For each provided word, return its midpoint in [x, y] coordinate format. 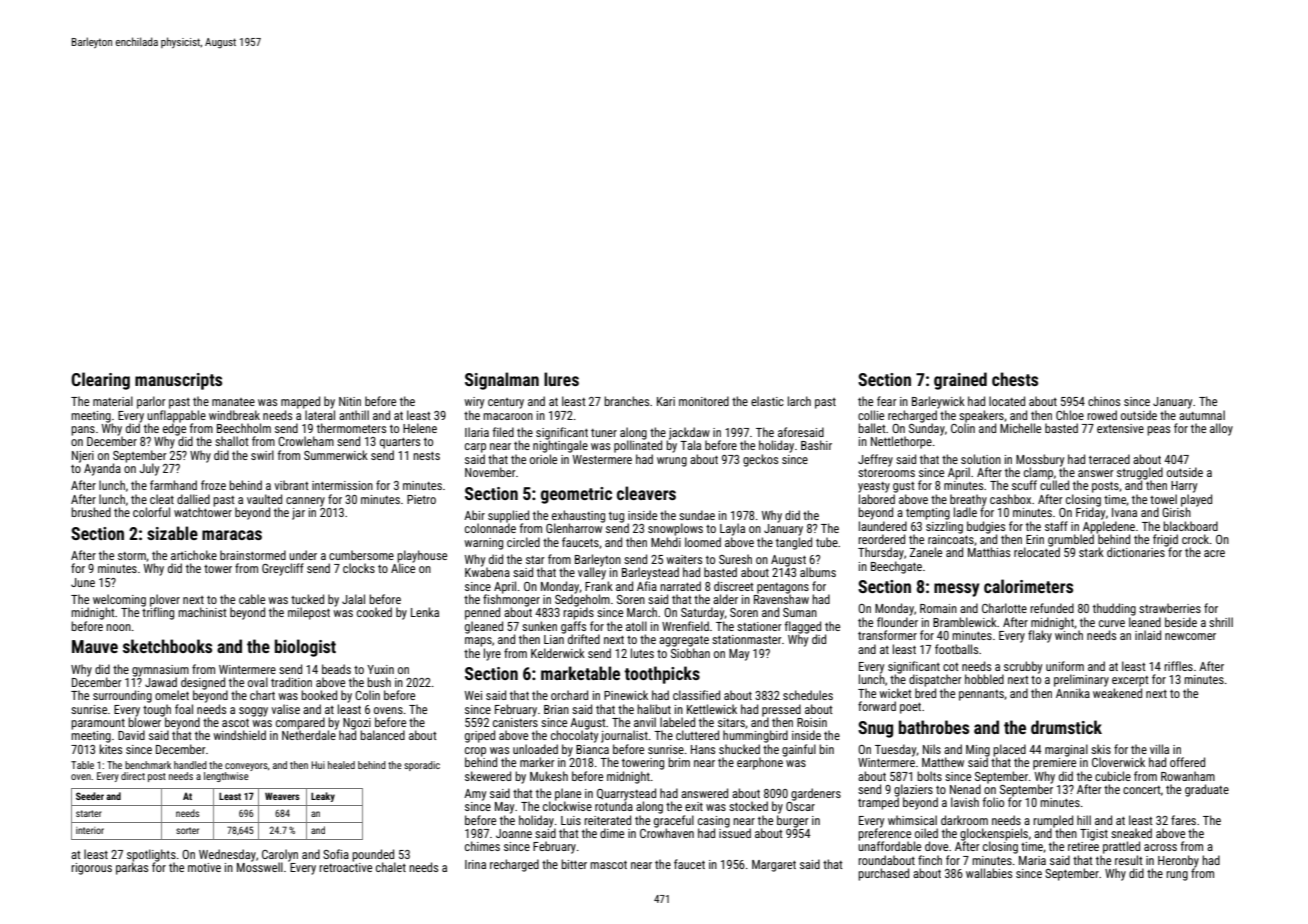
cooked [374, 612]
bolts [929, 776]
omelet [172, 695]
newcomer [1190, 636]
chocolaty [574, 736]
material [113, 401]
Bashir [816, 445]
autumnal [1202, 415]
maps [478, 642]
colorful [151, 512]
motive [204, 867]
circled [523, 542]
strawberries [1170, 608]
